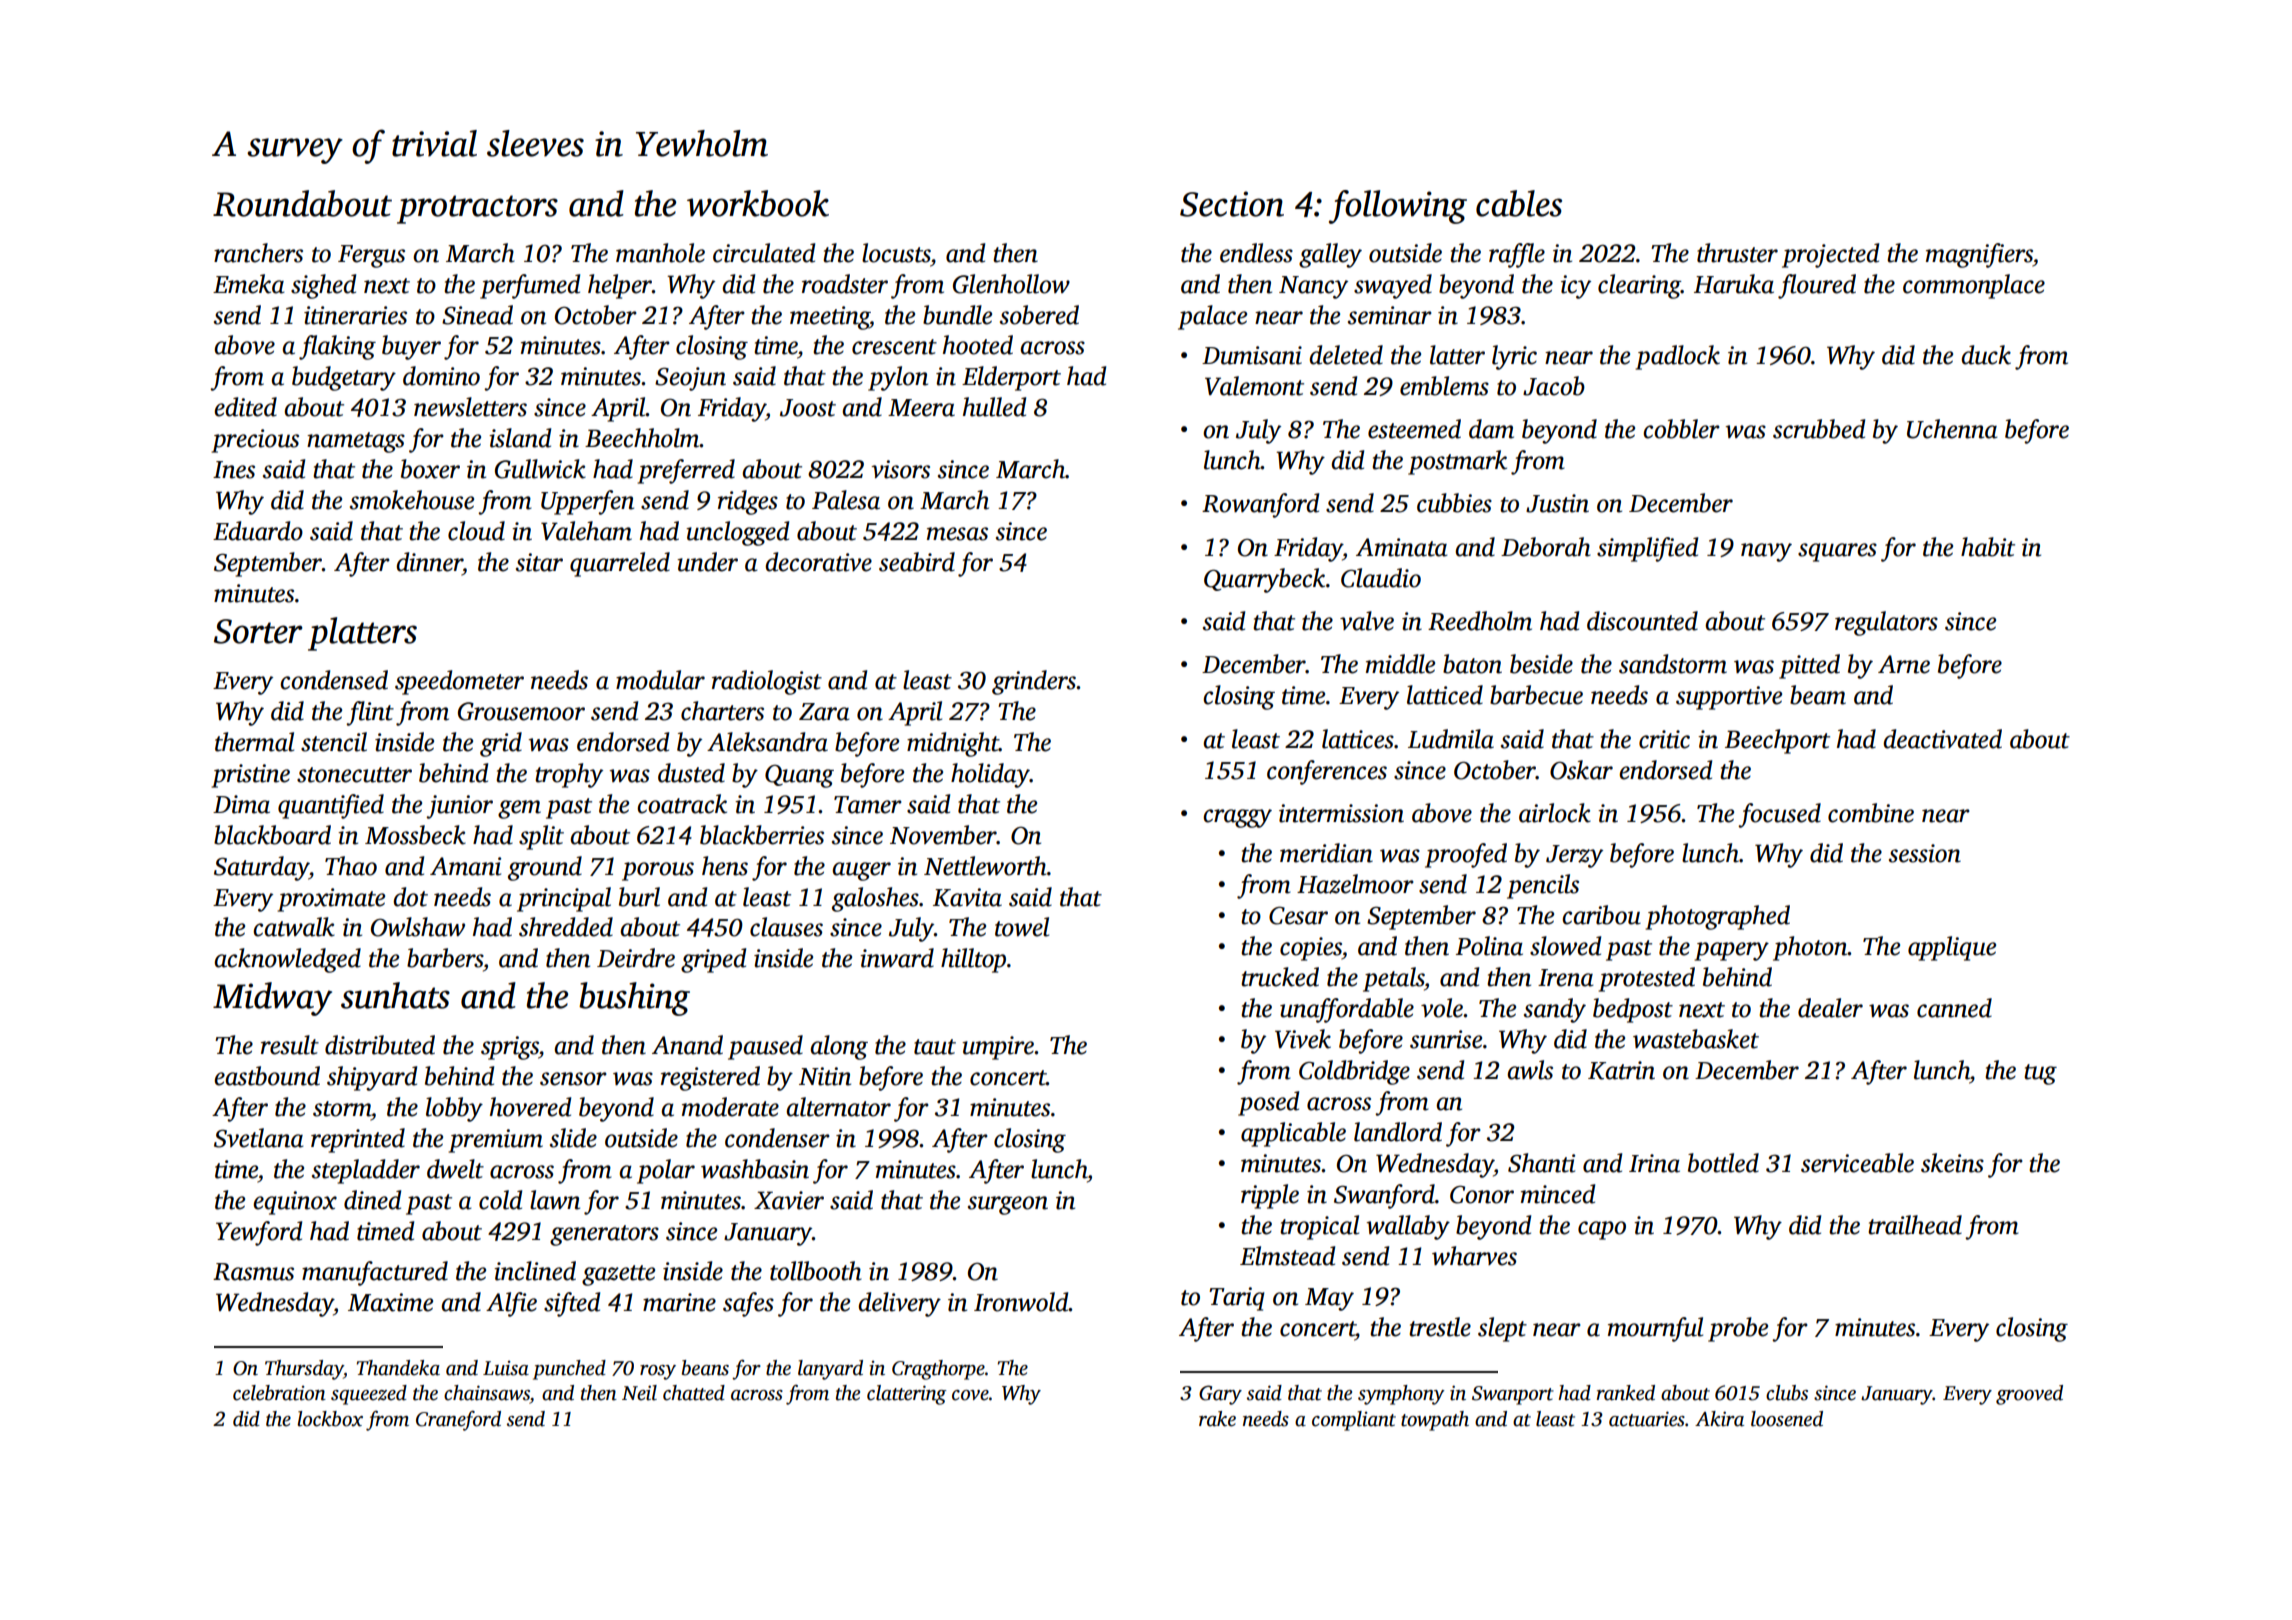 This document has width=2292, height=1620. I want to click on rake, so click(1217, 1419).
